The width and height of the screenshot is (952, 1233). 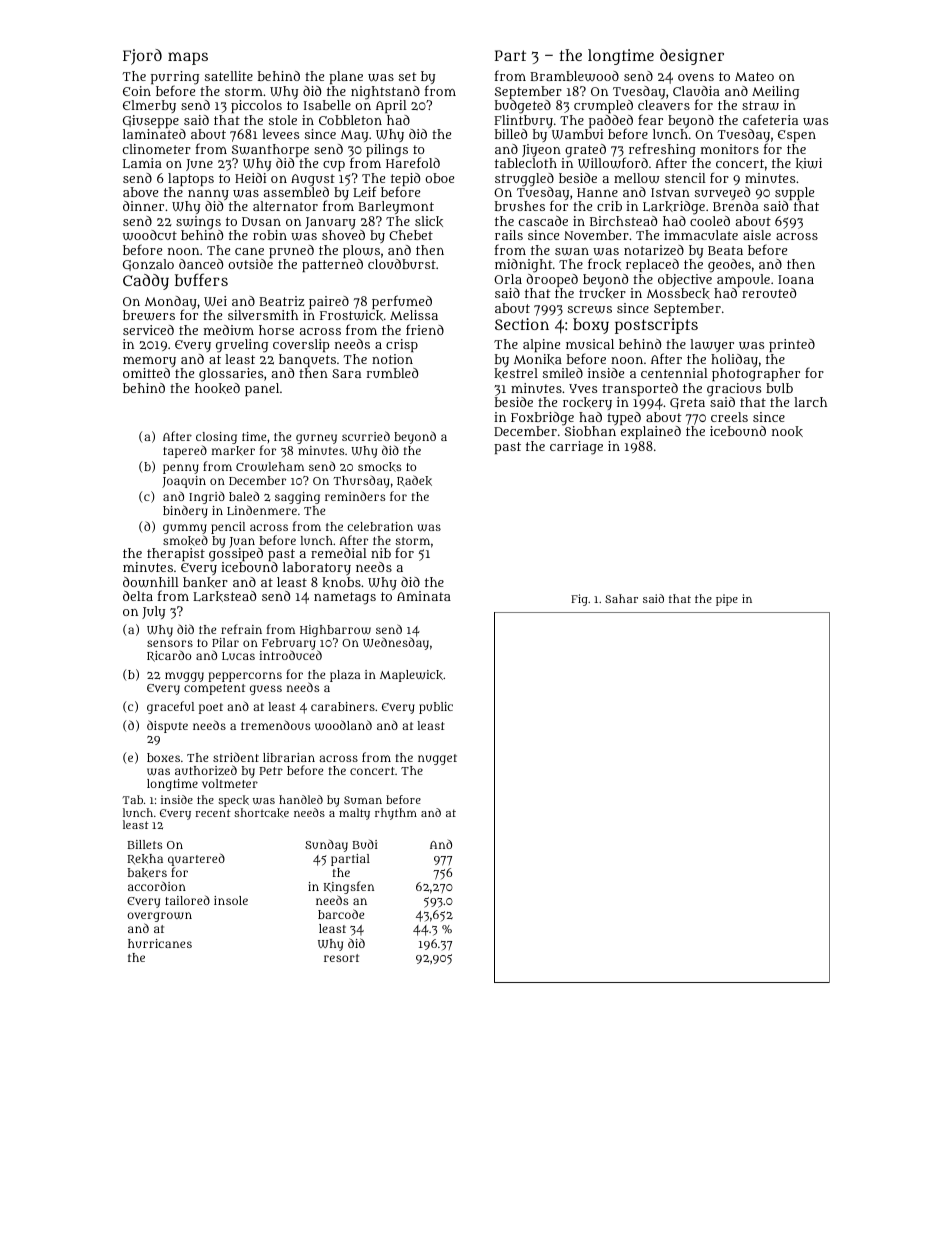 What do you see at coordinates (436, 708) in the screenshot?
I see `public` at bounding box center [436, 708].
